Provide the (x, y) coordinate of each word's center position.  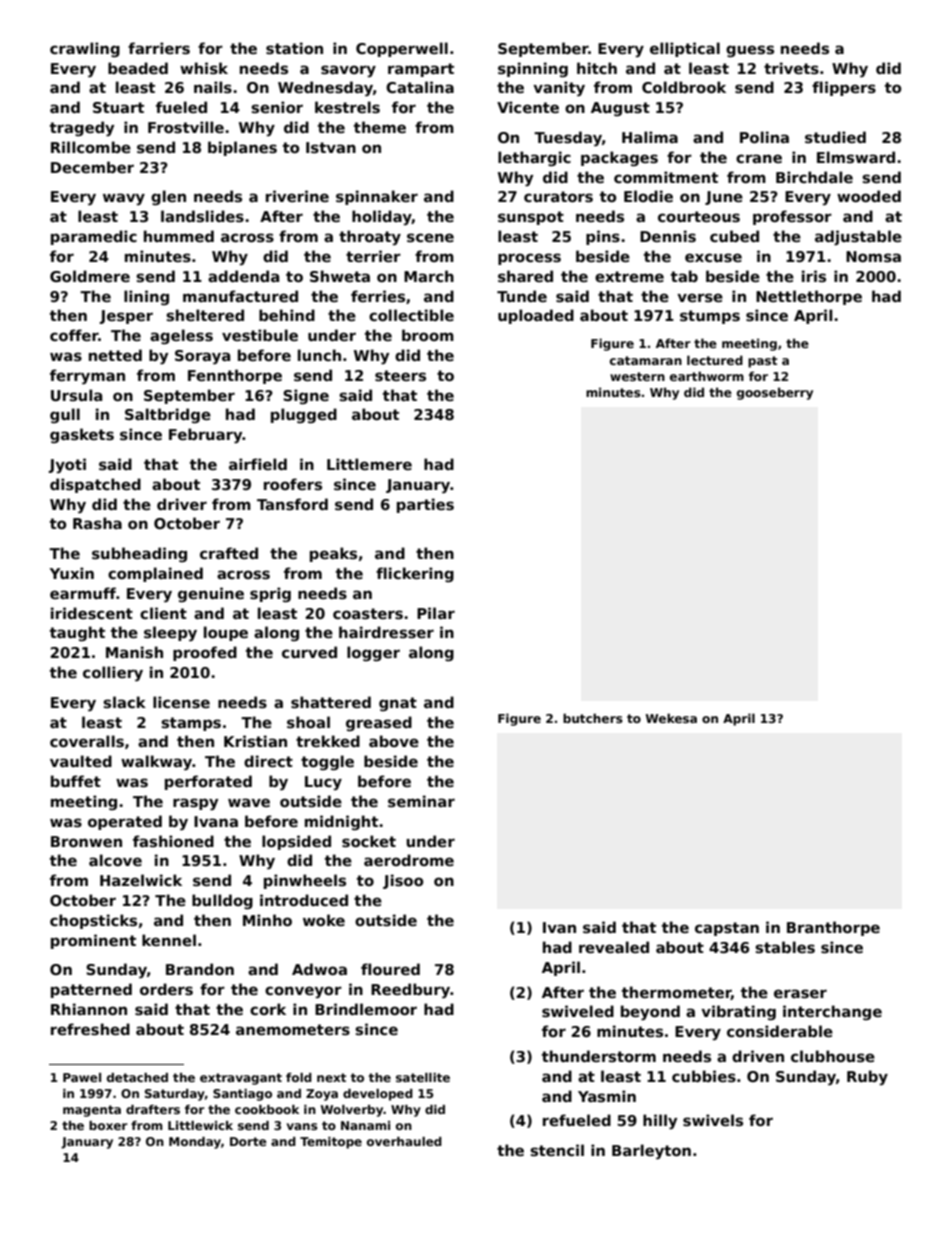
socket (369, 841)
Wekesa (671, 718)
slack (124, 702)
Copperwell (402, 49)
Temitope (331, 1143)
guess (750, 51)
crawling (85, 50)
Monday (195, 1143)
